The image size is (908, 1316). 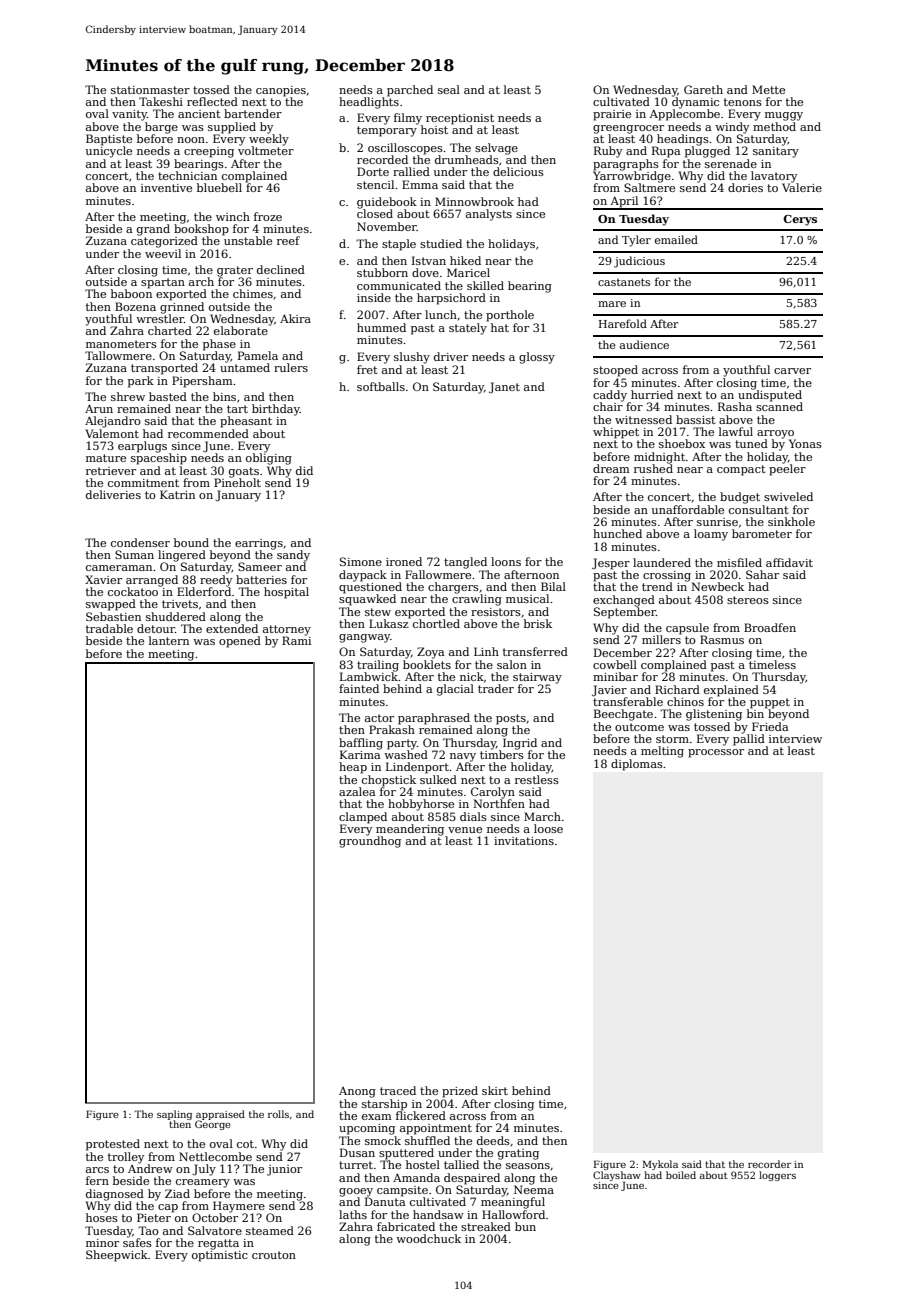 I want to click on boiled, so click(x=681, y=1175).
